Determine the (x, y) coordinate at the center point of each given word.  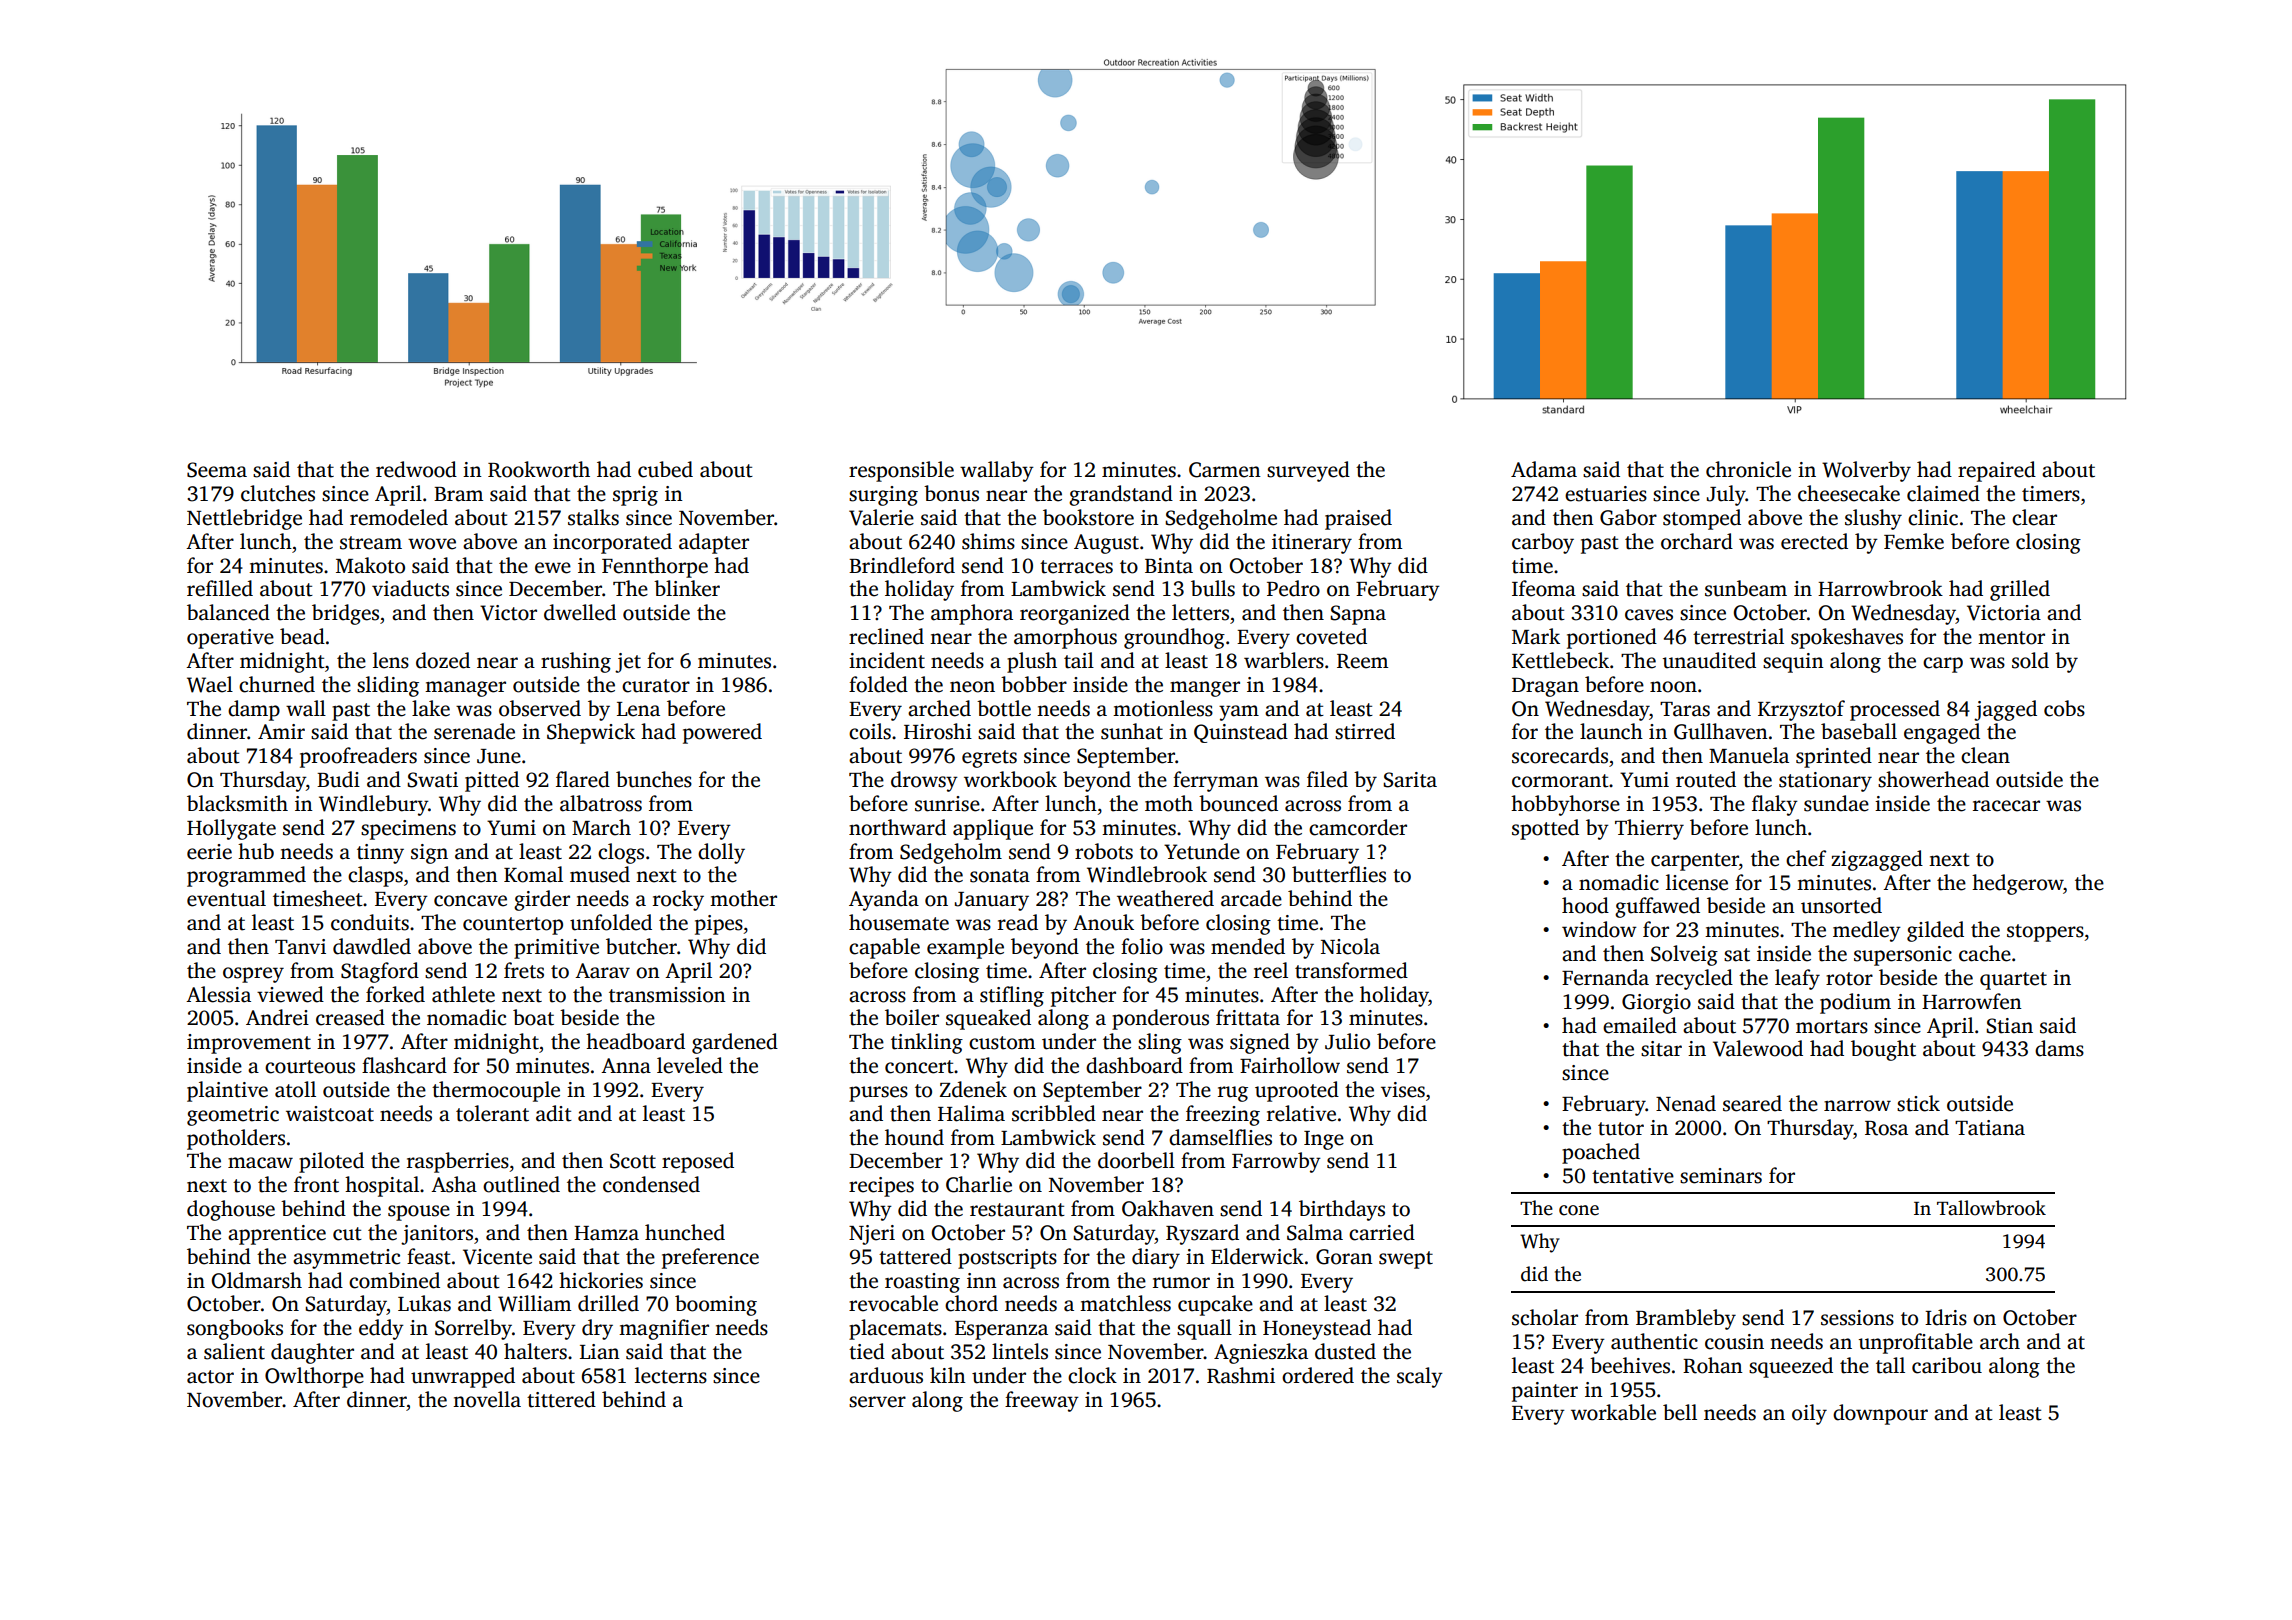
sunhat (1132, 731)
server (877, 1402)
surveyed (1308, 471)
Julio (1347, 1041)
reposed (698, 1162)
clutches (278, 493)
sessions (1857, 1318)
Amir (281, 731)
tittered (561, 1399)
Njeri (872, 1235)
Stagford (380, 972)
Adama (1544, 469)
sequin (1793, 663)
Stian (2009, 1026)
